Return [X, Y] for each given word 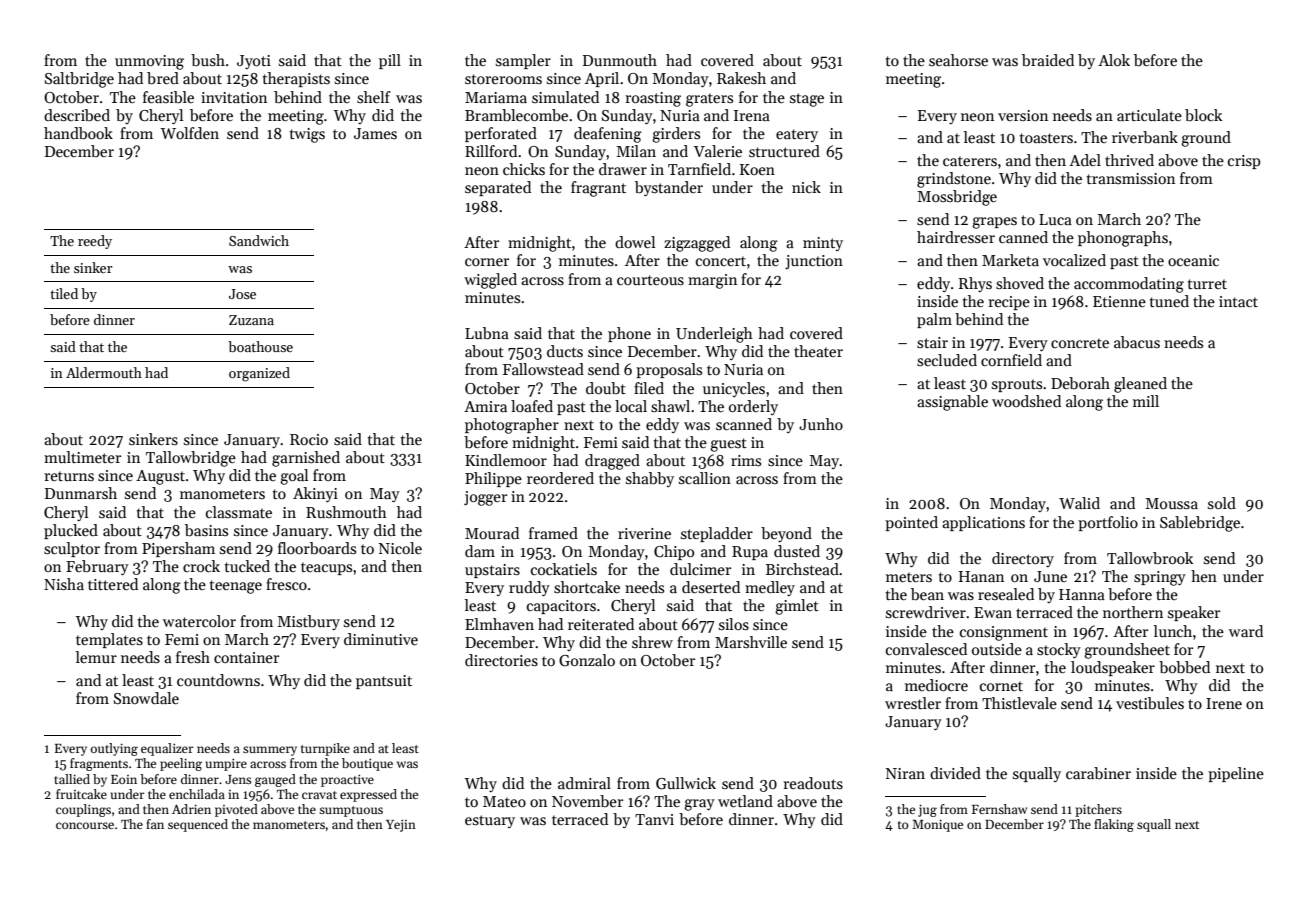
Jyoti [254, 62]
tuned [1169, 301]
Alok [1114, 60]
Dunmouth [620, 60]
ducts [565, 351]
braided [1048, 60]
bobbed [1184, 667]
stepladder [717, 534]
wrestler [913, 703]
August [160, 477]
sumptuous [351, 811]
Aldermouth [104, 372]
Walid [1079, 503]
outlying [114, 749]
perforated [501, 134]
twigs [307, 135]
